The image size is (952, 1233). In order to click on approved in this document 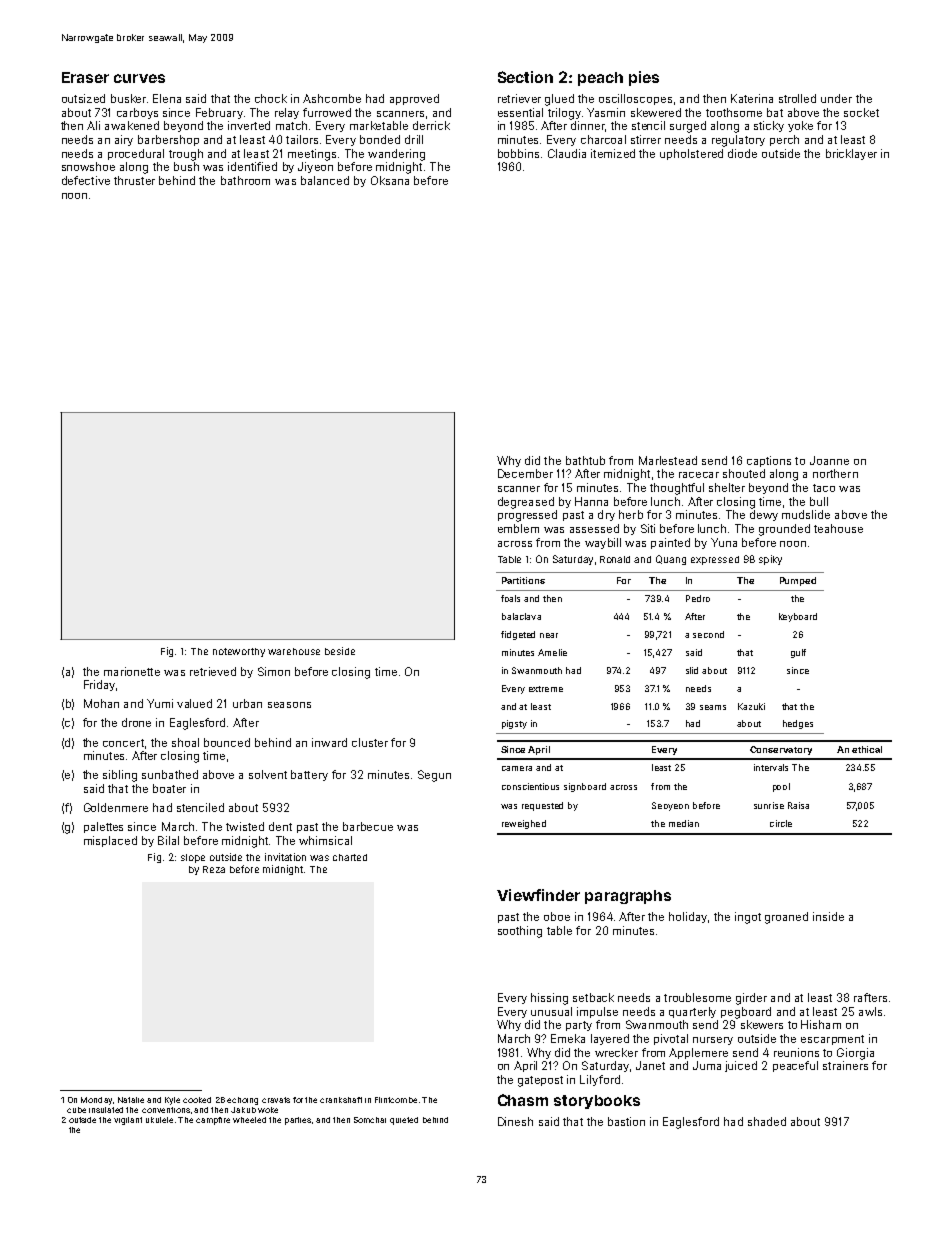, I will do `click(414, 99)`.
